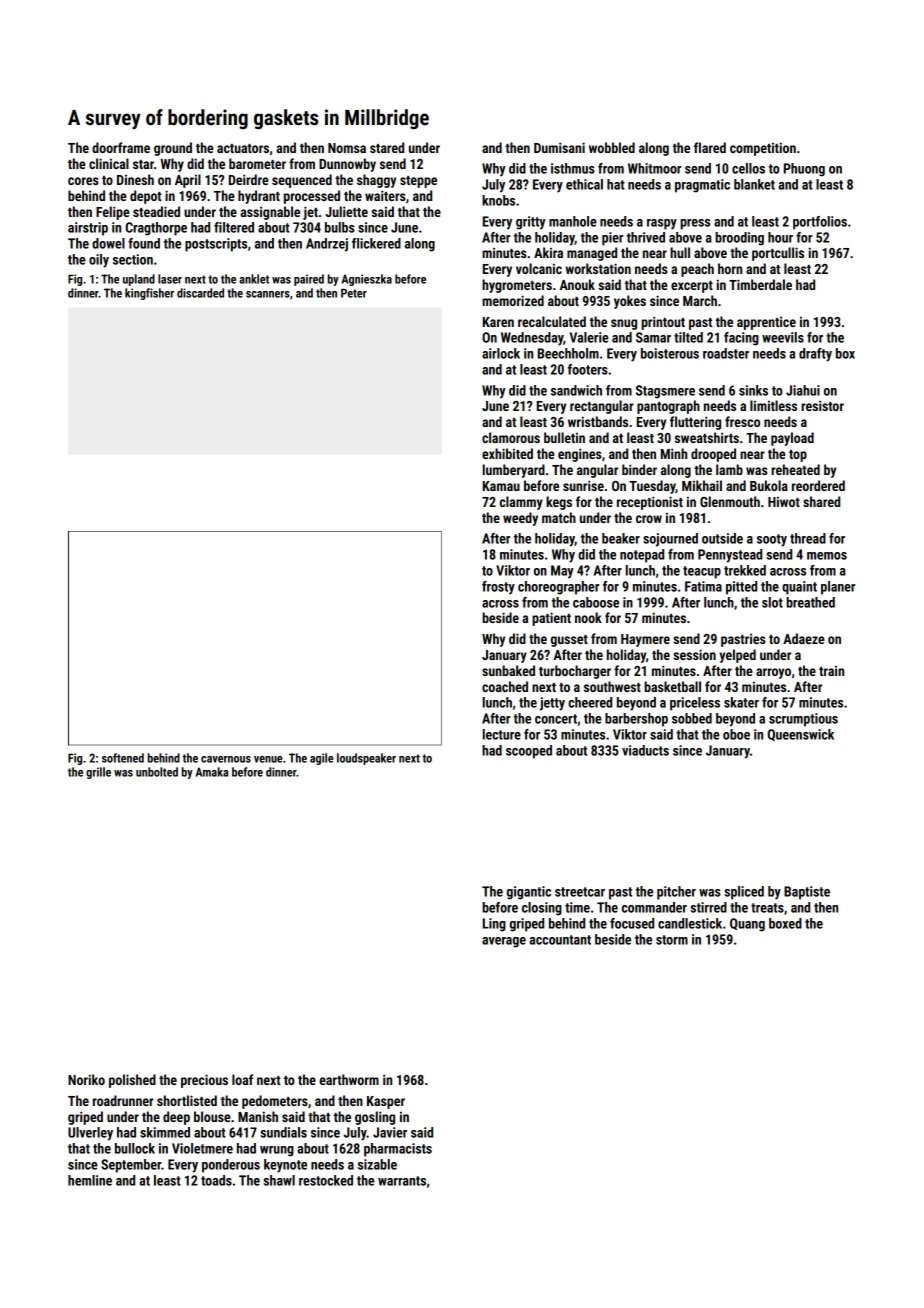  What do you see at coordinates (242, 1079) in the page?
I see `loaf` at bounding box center [242, 1079].
